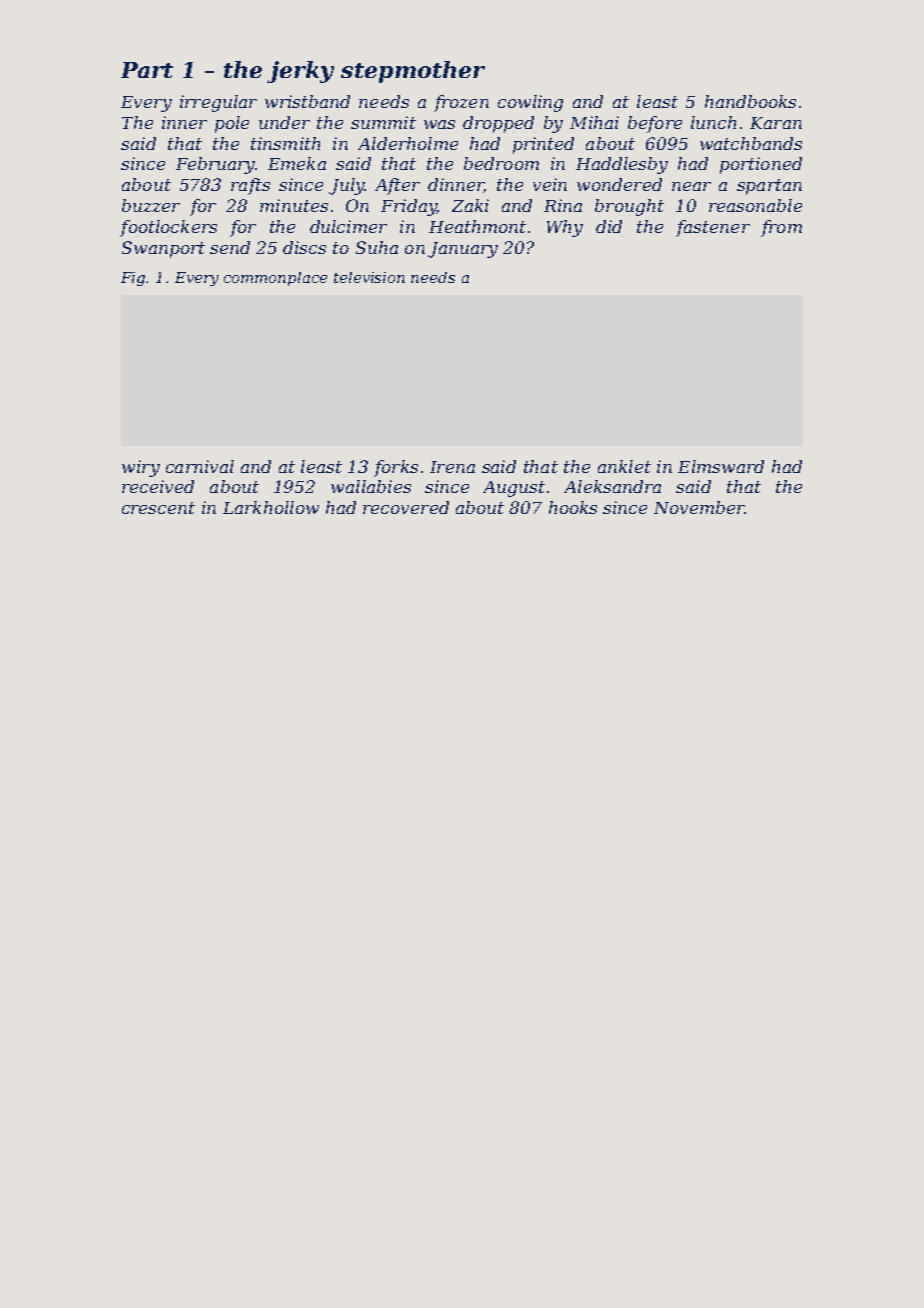 This screenshot has width=924, height=1308. What do you see at coordinates (271, 507) in the screenshot?
I see `Larkhollow` at bounding box center [271, 507].
